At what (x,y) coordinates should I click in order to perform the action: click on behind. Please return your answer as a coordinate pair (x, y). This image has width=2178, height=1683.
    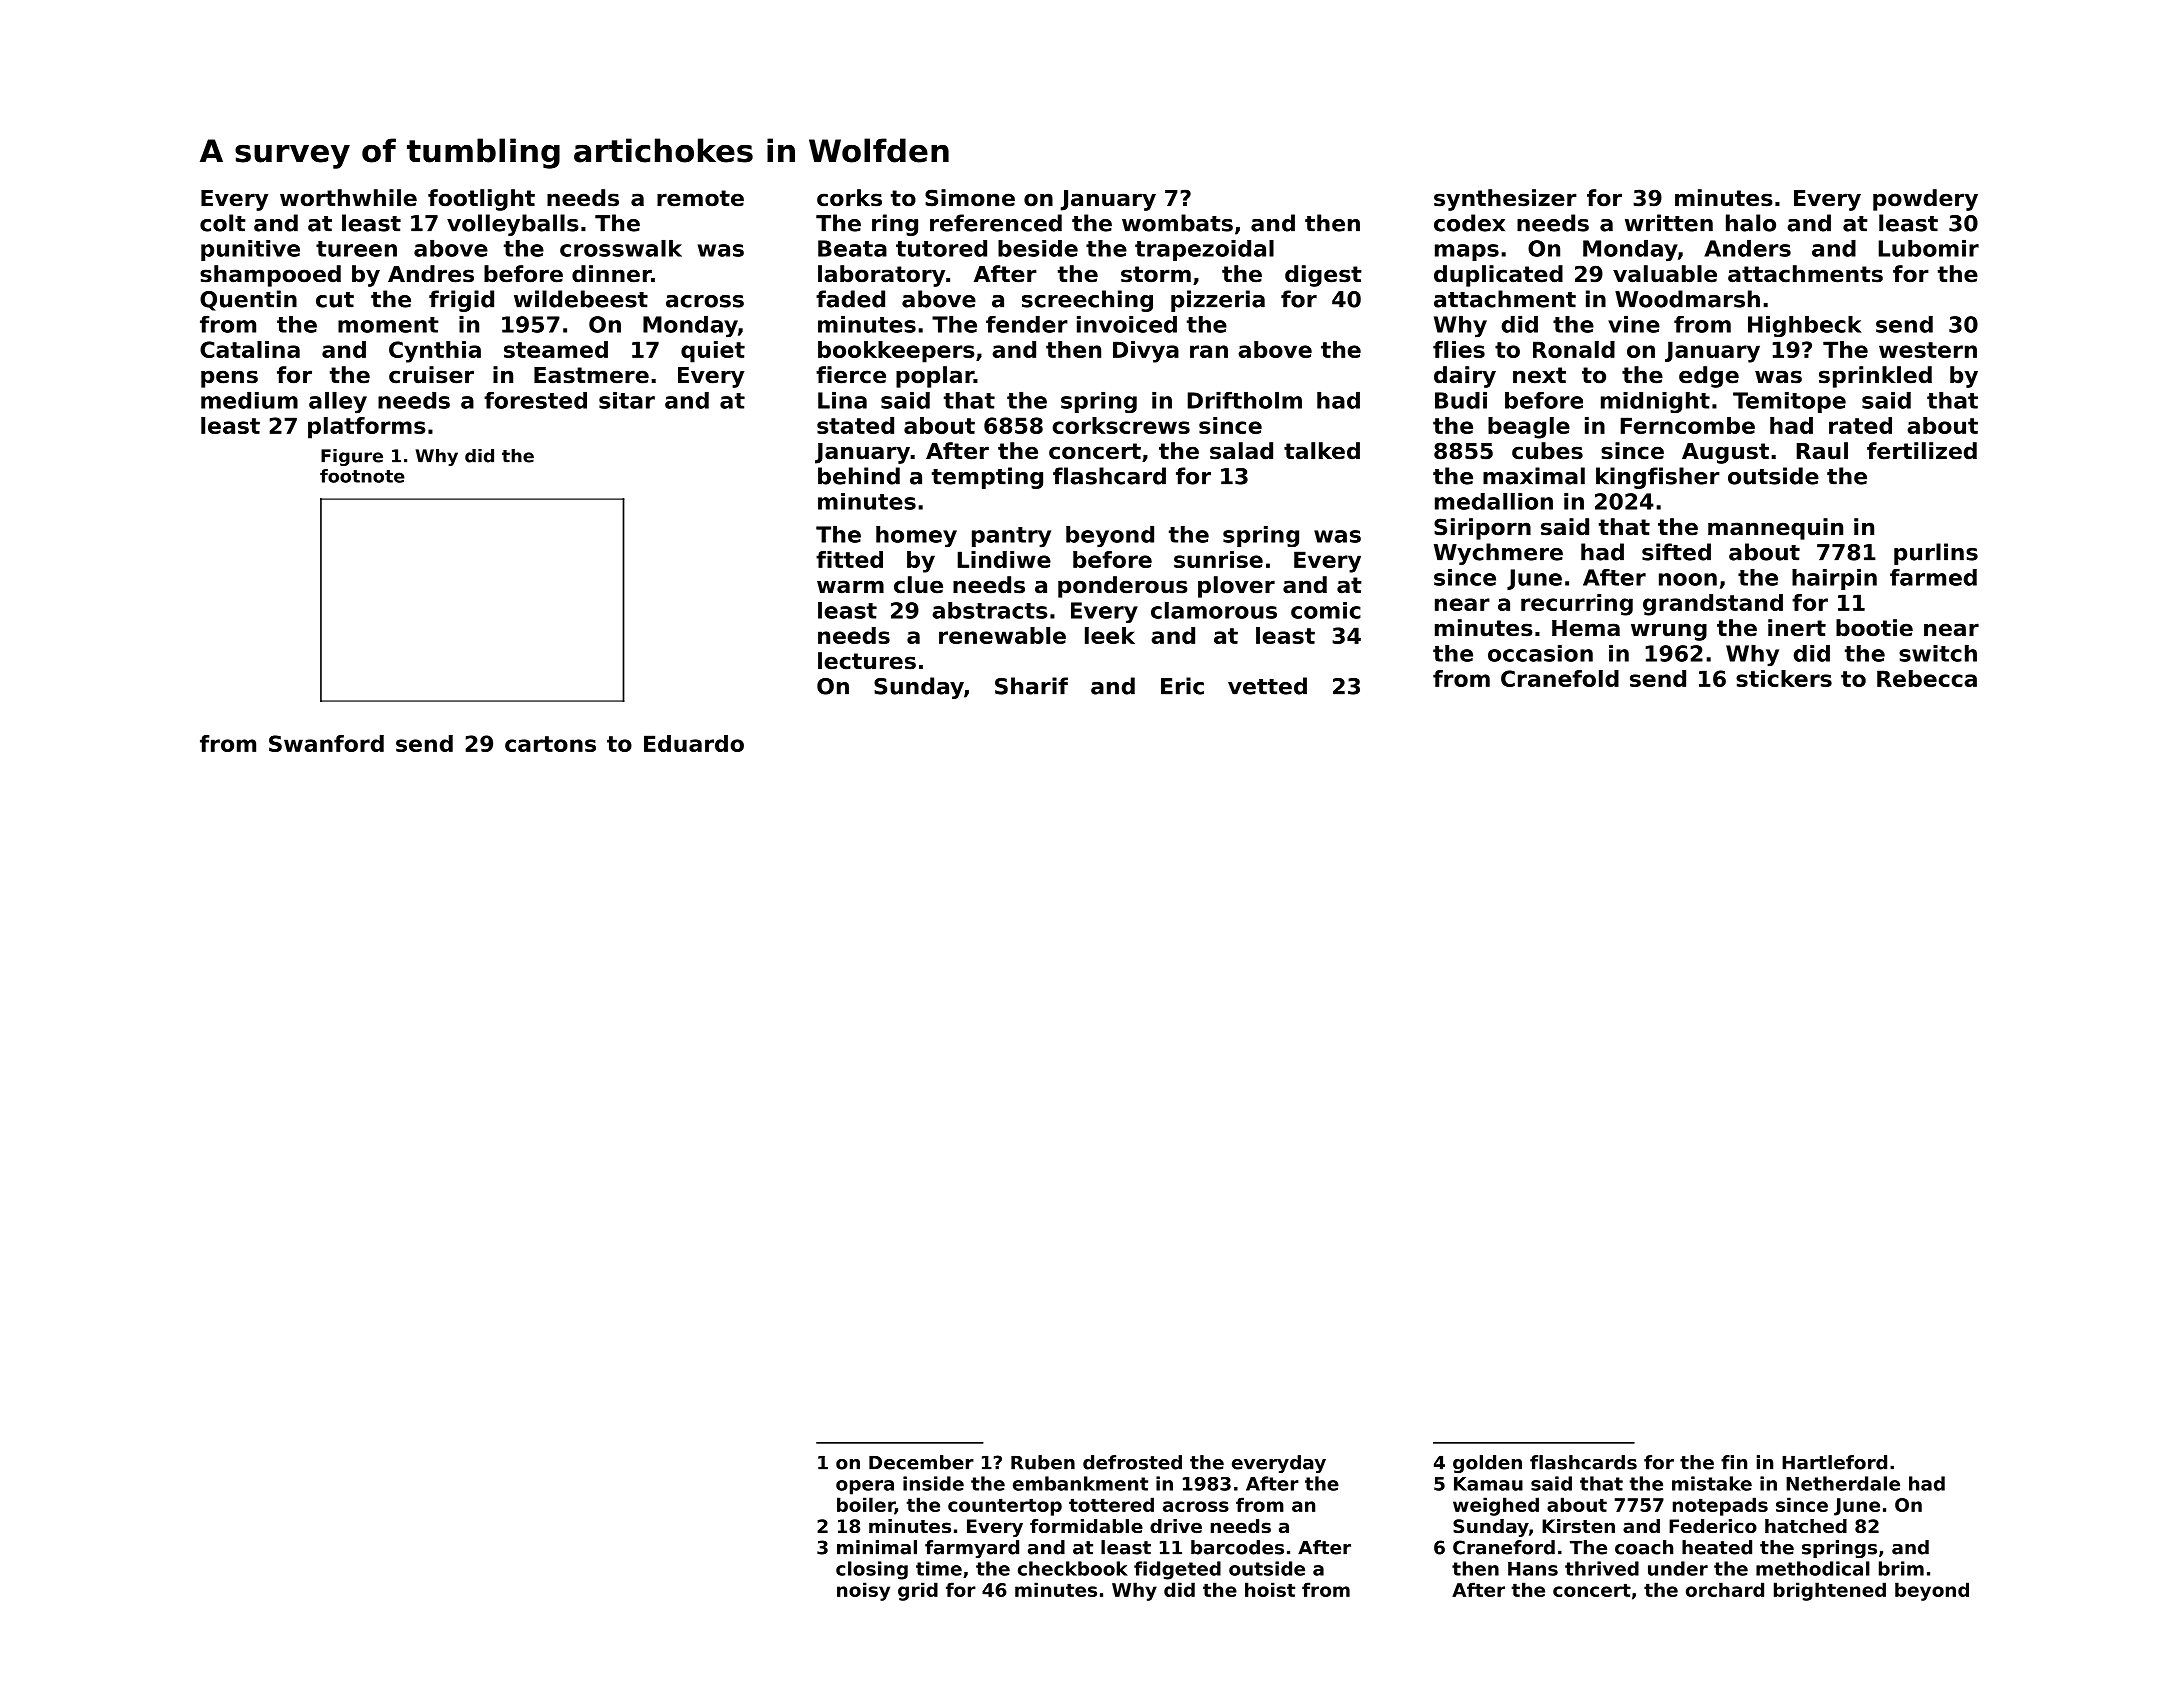
    Looking at the image, I should click on (859, 476).
